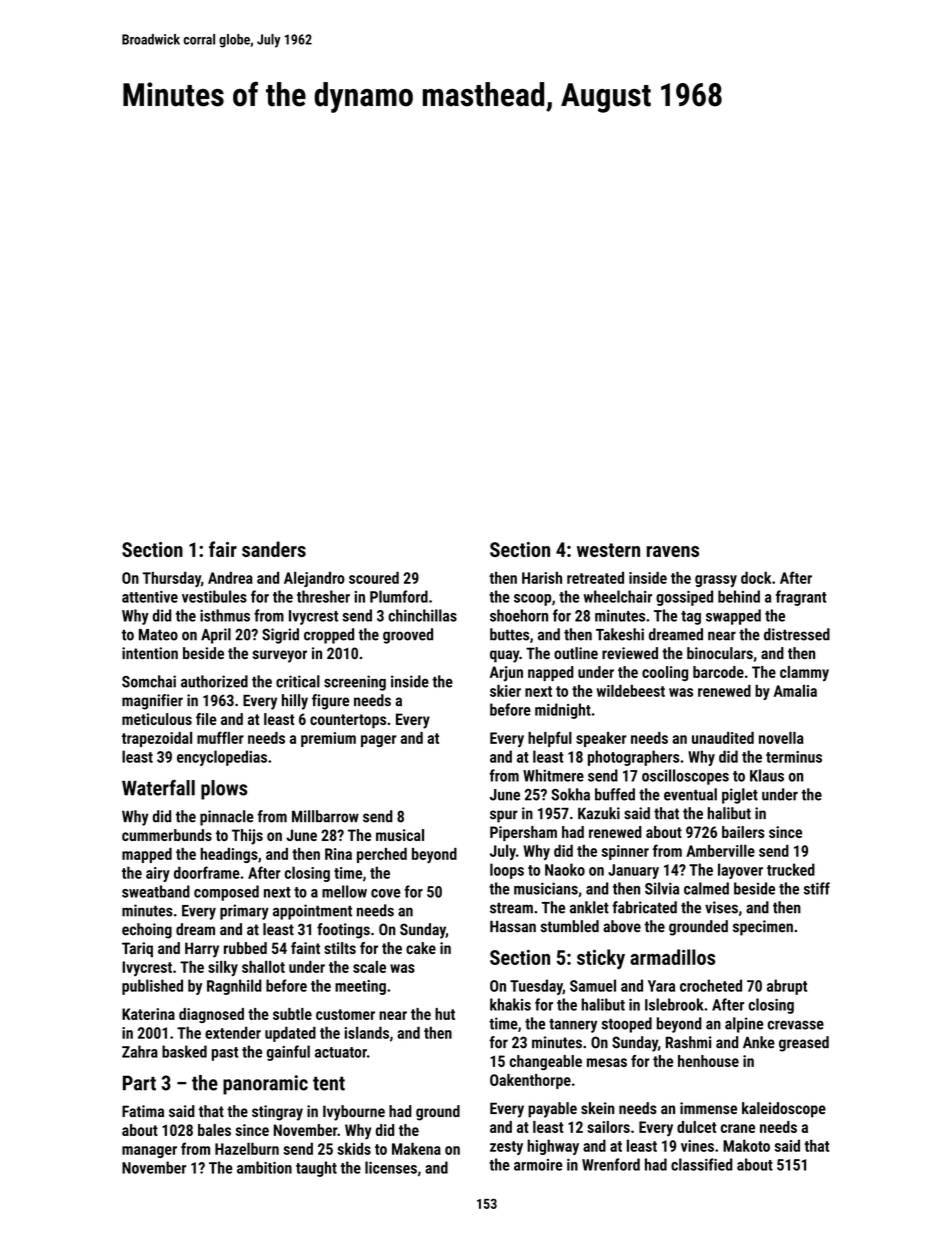  What do you see at coordinates (509, 634) in the page?
I see `buttes` at bounding box center [509, 634].
